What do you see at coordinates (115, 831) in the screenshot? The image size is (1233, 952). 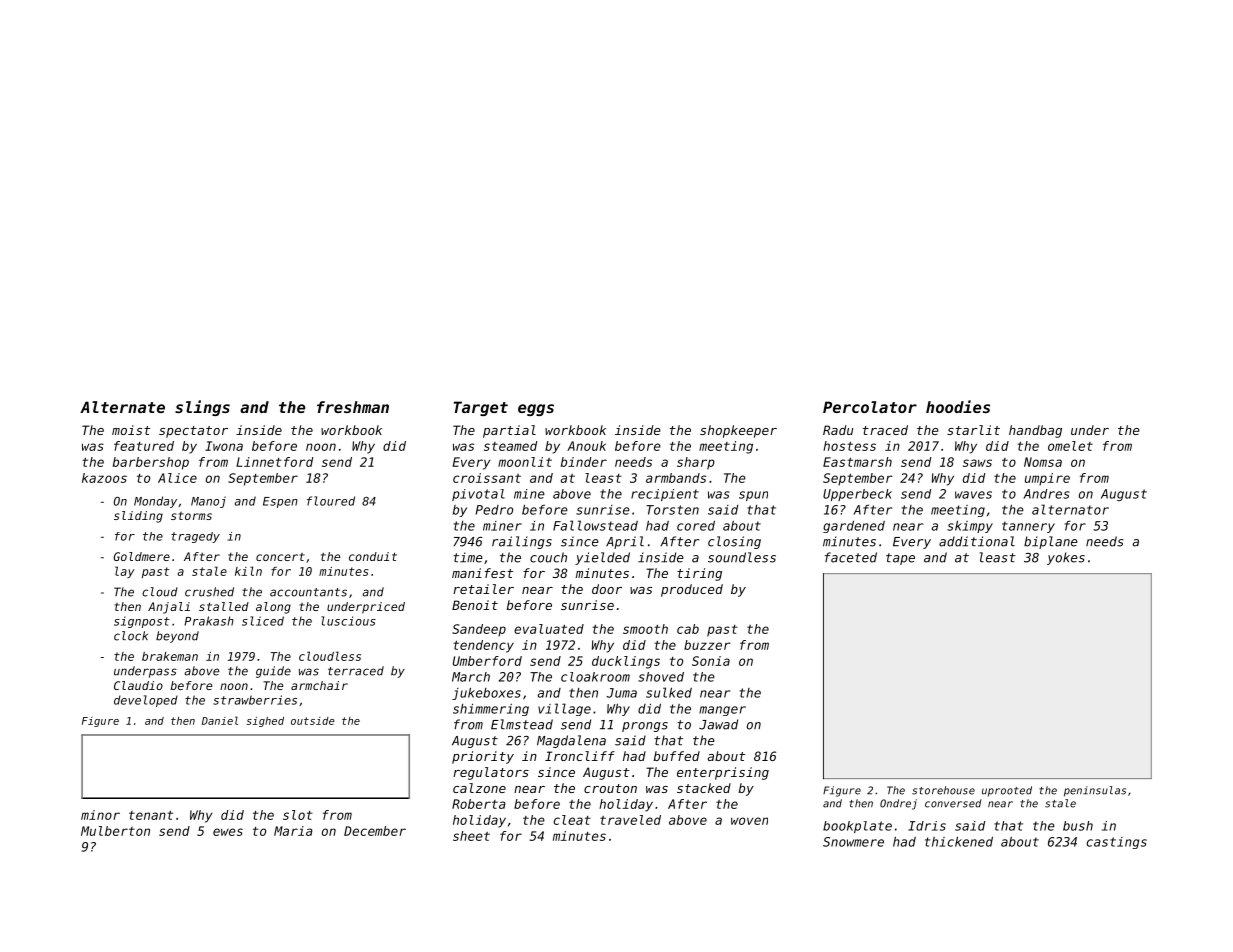 I see `Mulberton` at bounding box center [115, 831].
